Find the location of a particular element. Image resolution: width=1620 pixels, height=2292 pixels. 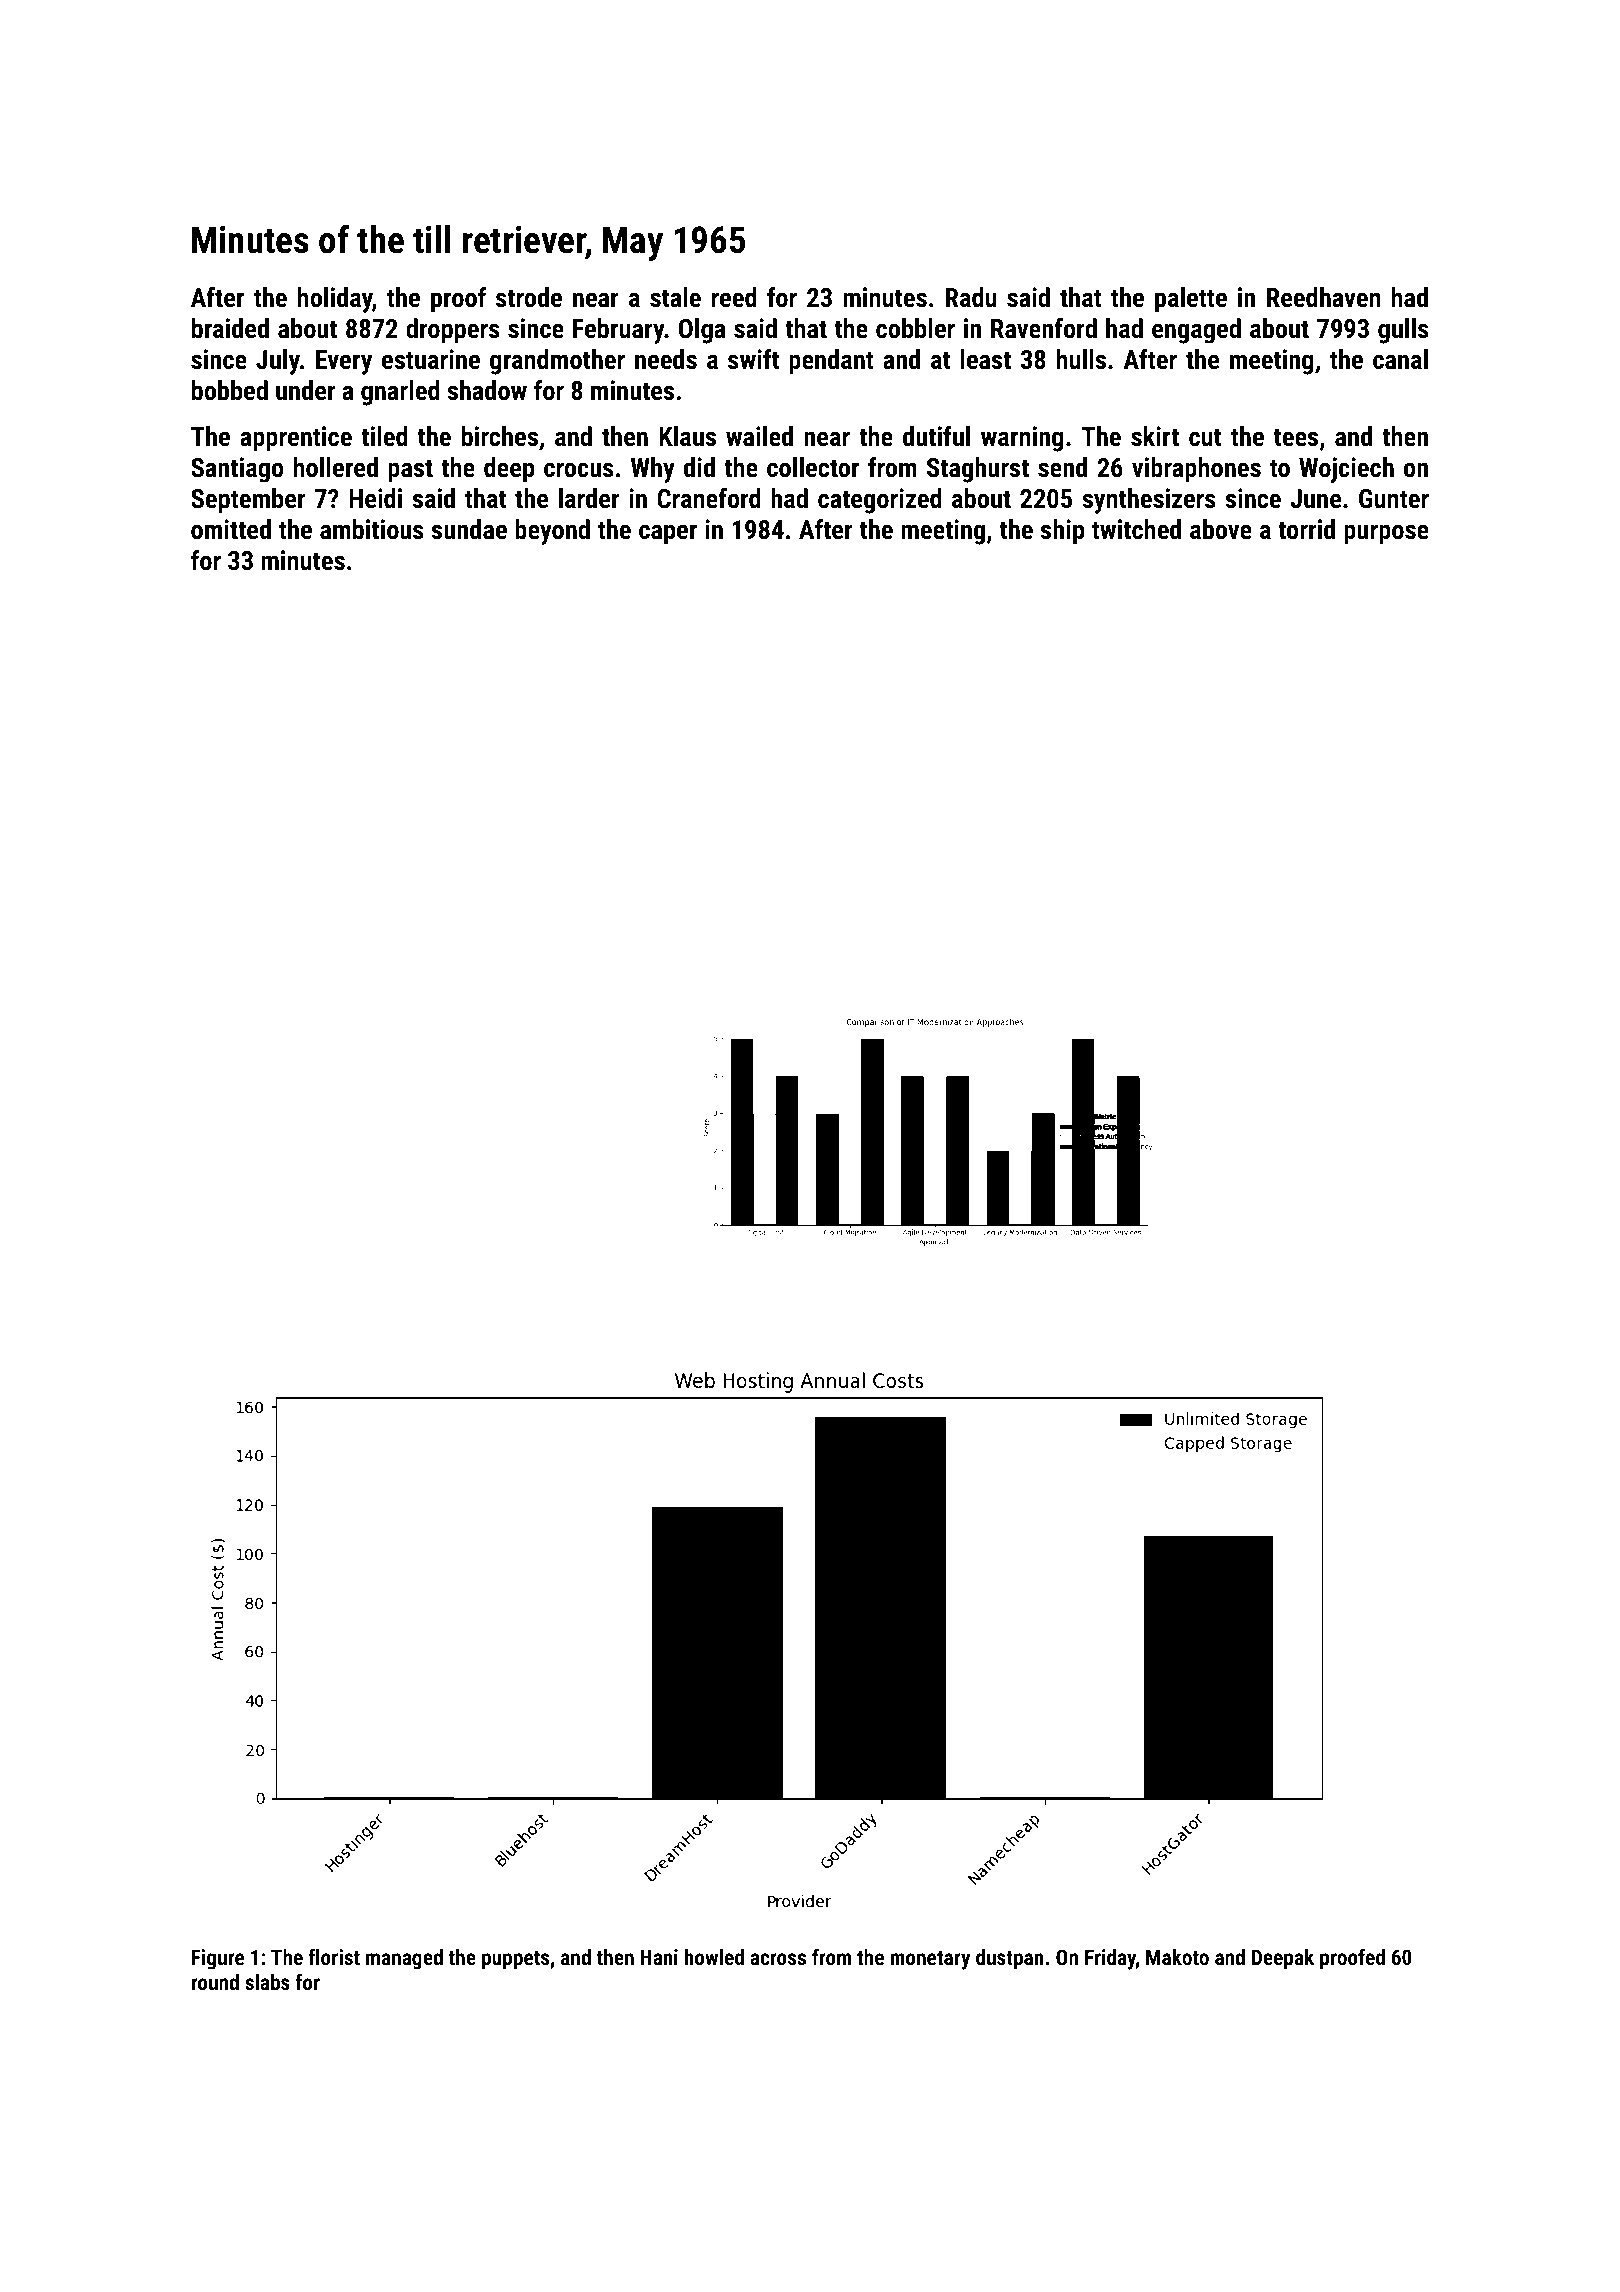

dustpan is located at coordinates (1010, 1959).
